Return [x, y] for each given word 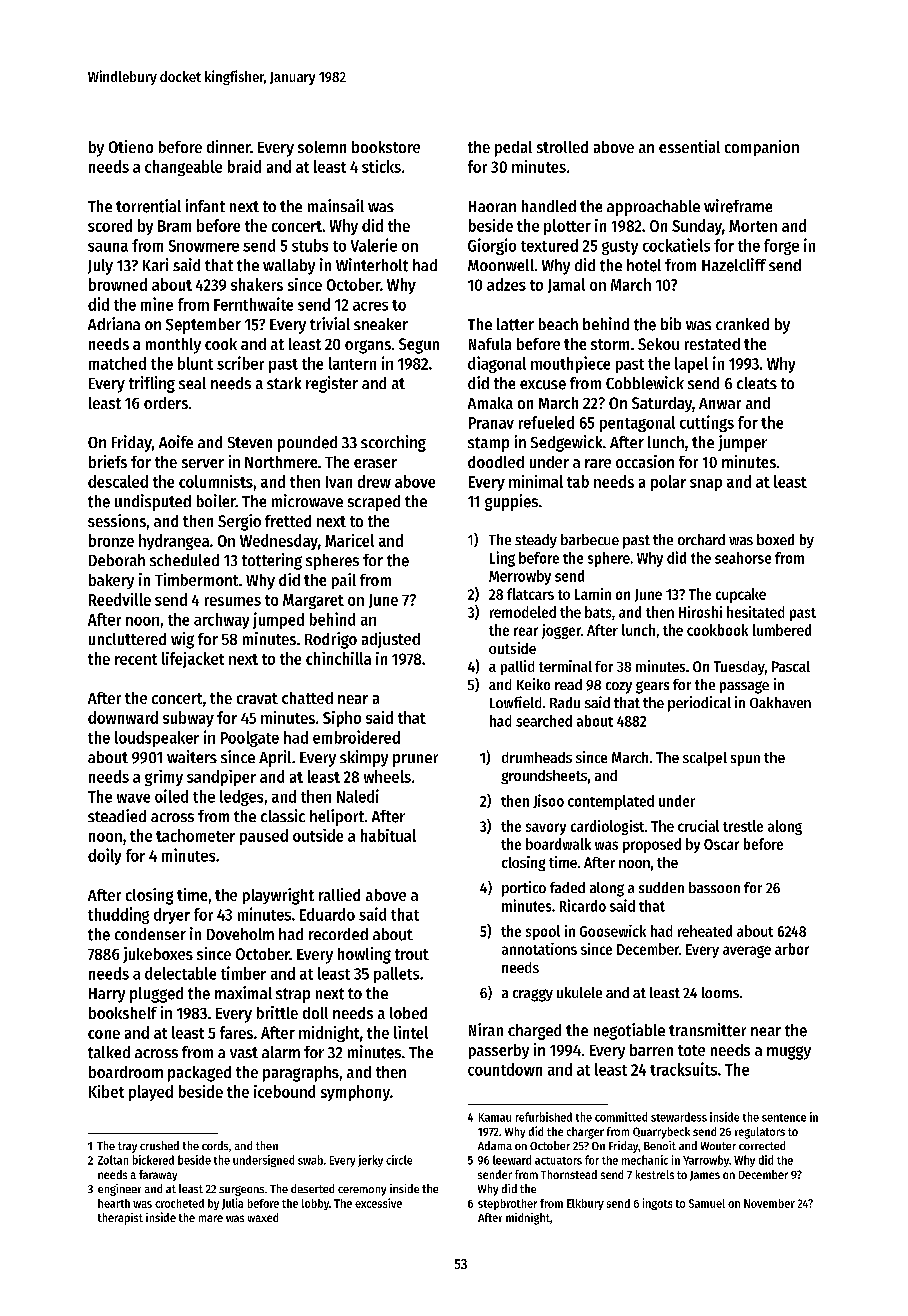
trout [412, 954]
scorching [393, 443]
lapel [691, 365]
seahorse [743, 558]
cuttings [707, 423]
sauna [108, 247]
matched [117, 363]
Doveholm [240, 934]
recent [136, 659]
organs [368, 347]
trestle [743, 826]
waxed [263, 1217]
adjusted [391, 640]
